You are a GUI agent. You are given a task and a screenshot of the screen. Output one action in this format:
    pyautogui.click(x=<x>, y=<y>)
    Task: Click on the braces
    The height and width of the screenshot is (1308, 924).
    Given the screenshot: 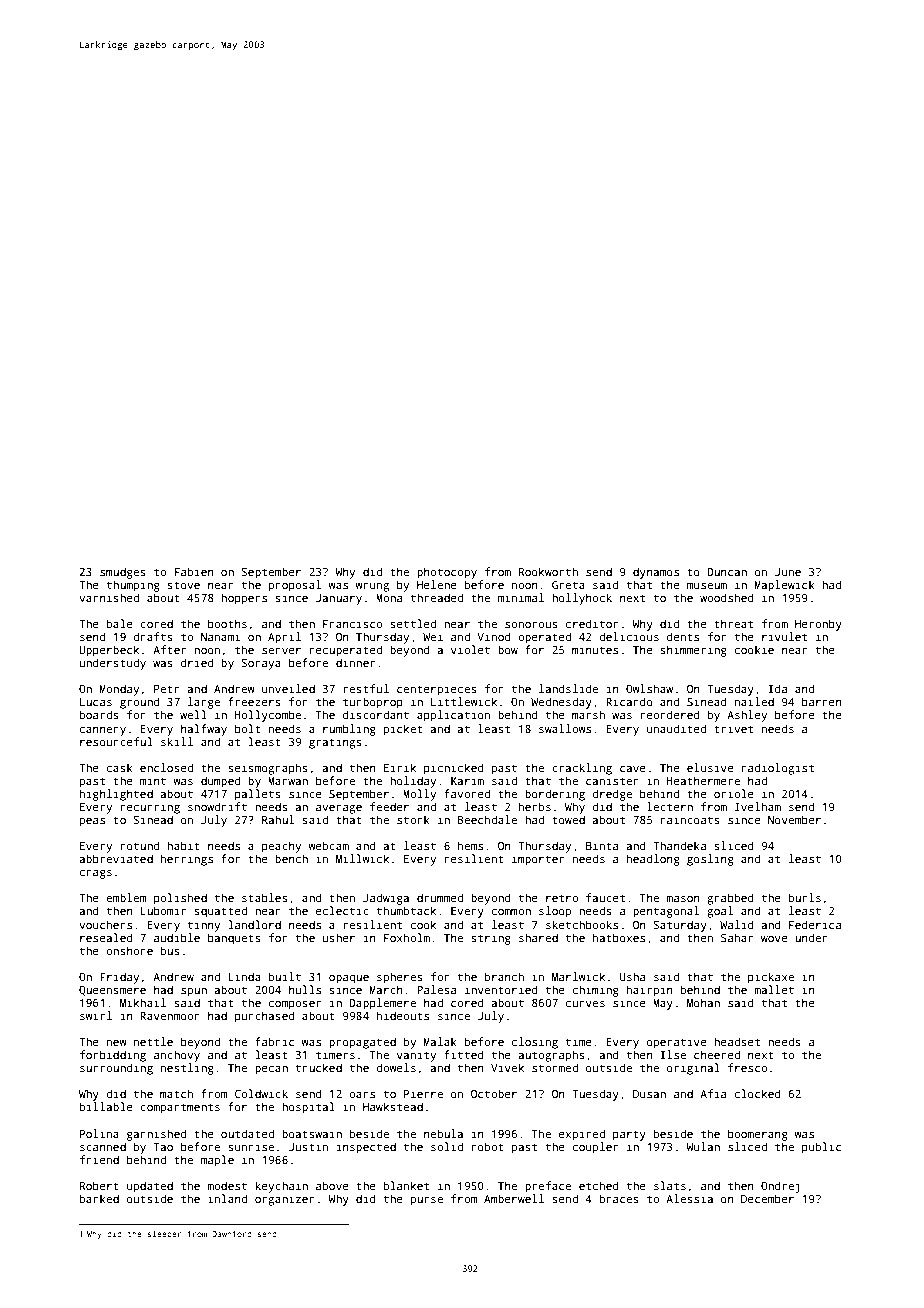 What is the action you would take?
    pyautogui.click(x=619, y=1198)
